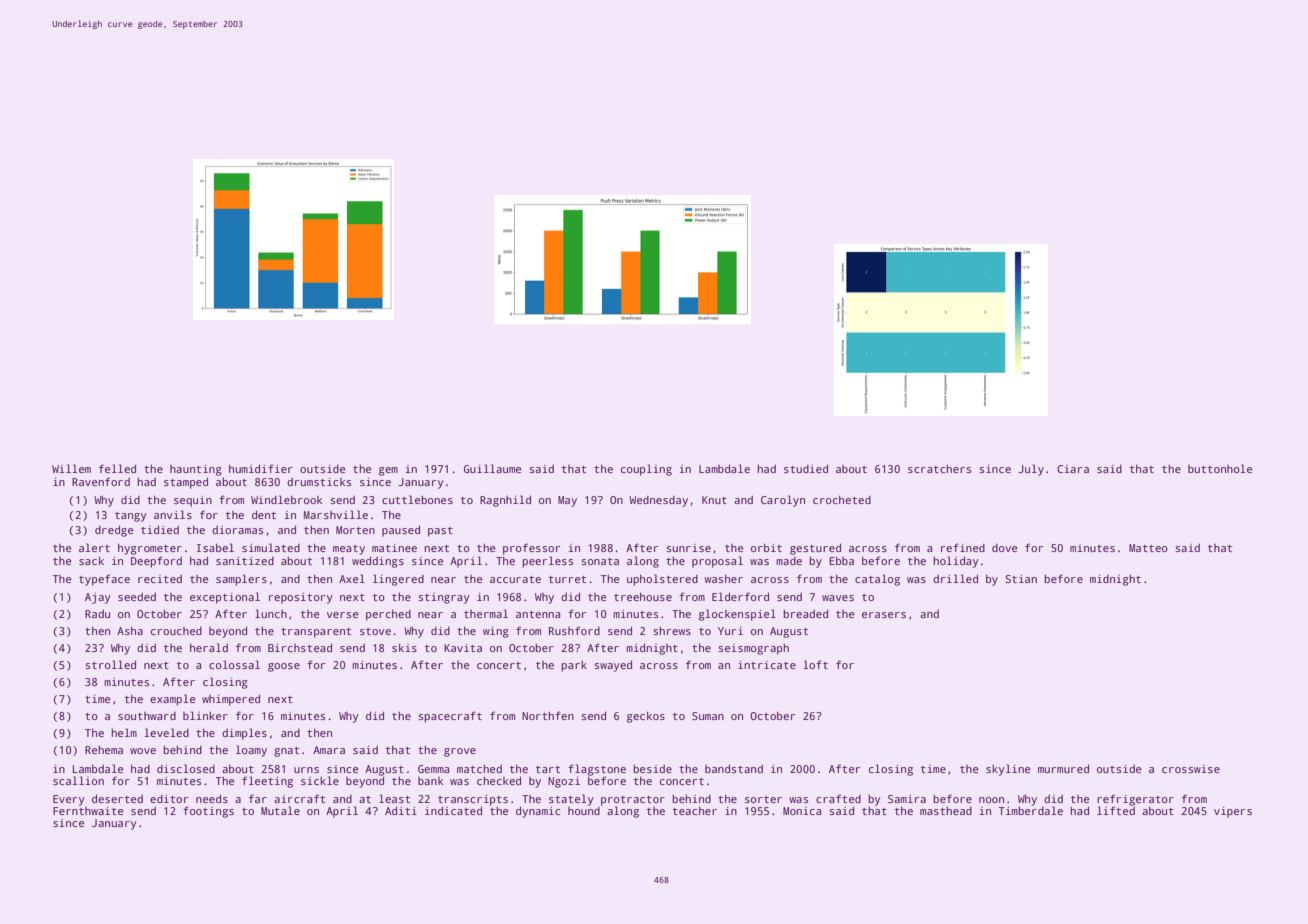  What do you see at coordinates (806, 468) in the screenshot?
I see `studied` at bounding box center [806, 468].
